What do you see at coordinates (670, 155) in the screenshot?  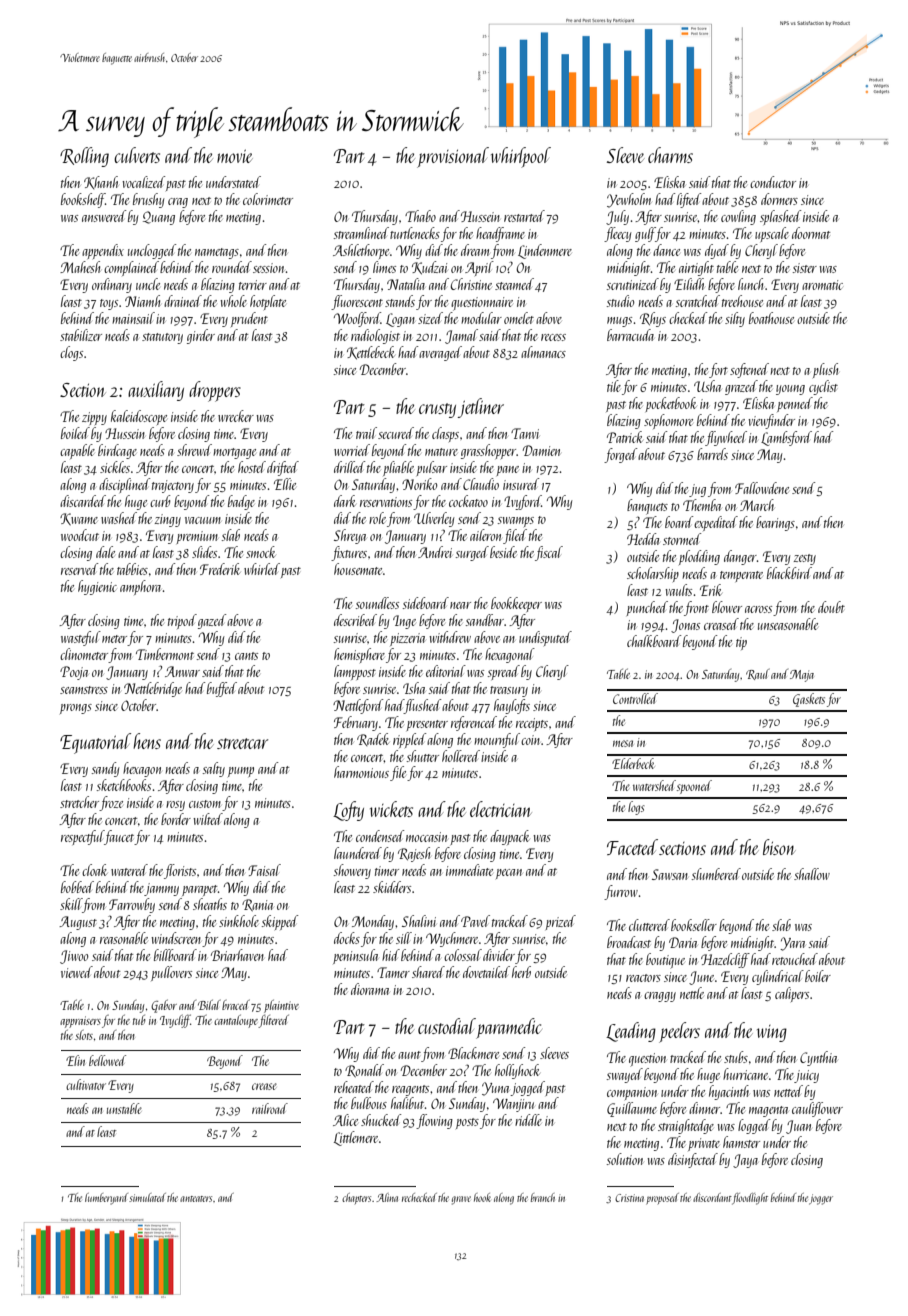 I see `charms` at bounding box center [670, 155].
